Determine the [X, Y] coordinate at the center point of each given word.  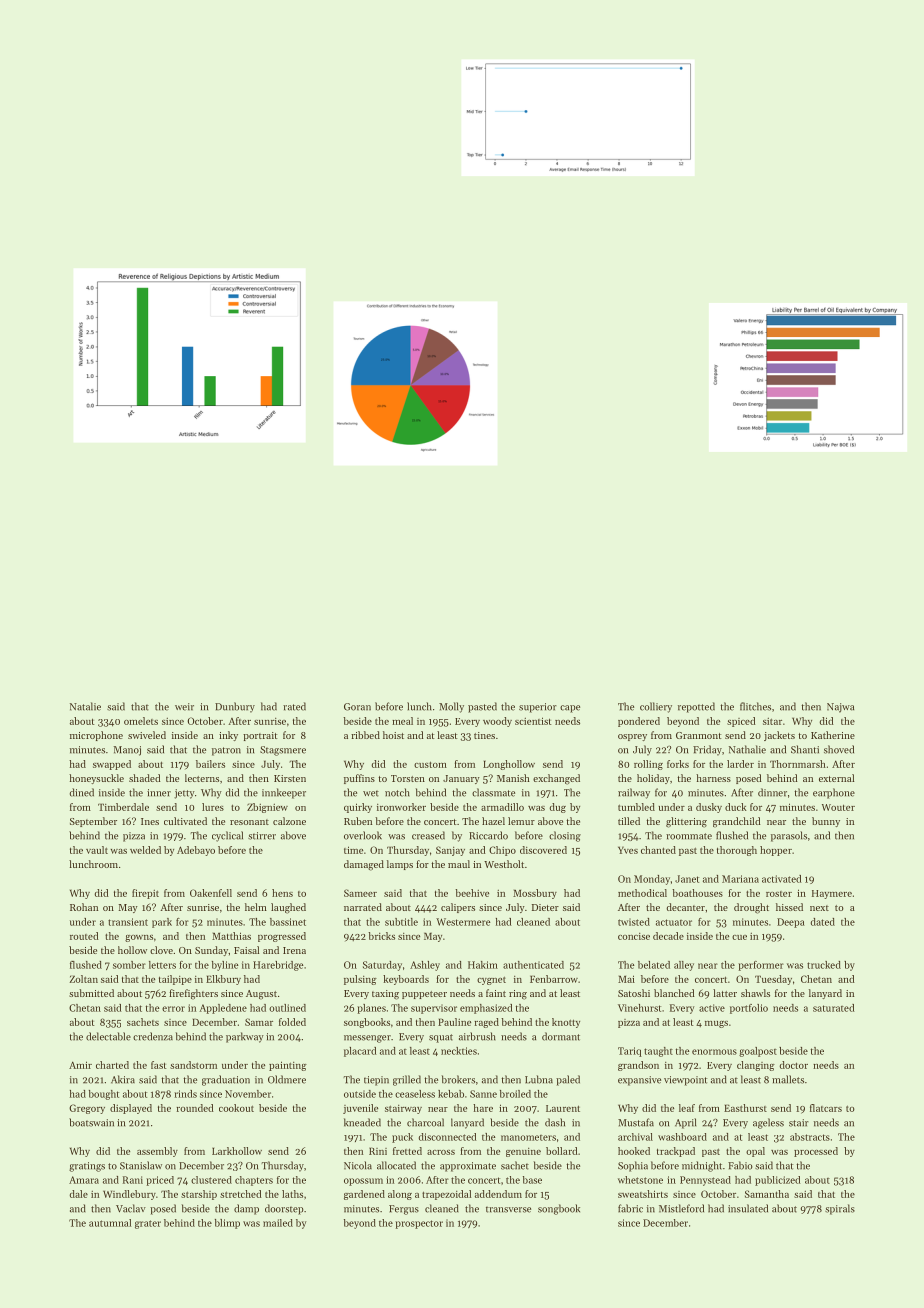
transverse [508, 1209]
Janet [687, 879]
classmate [493, 792]
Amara [84, 1180]
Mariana [740, 879]
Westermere [463, 922]
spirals [840, 1209]
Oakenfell [211, 893]
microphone [96, 736]
